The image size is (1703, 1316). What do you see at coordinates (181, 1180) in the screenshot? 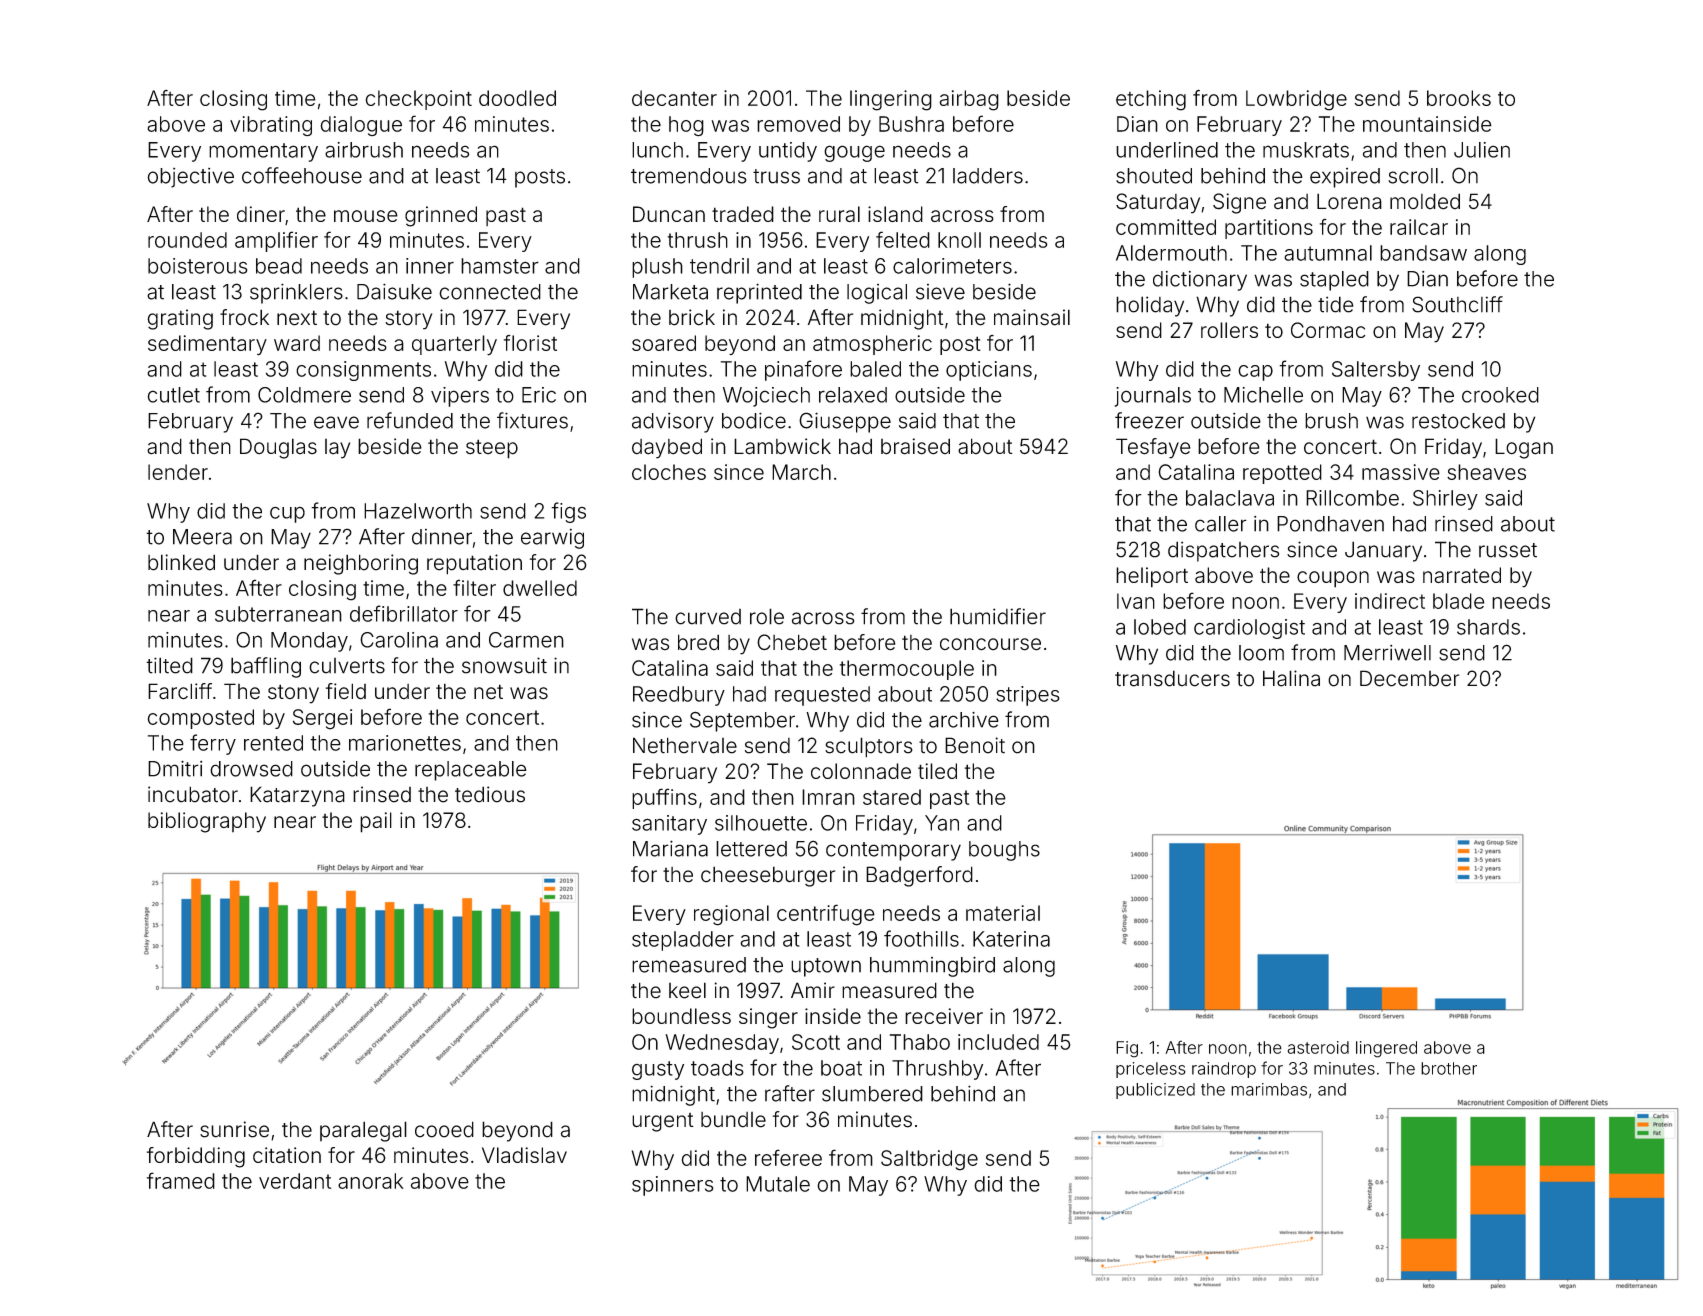
I see `framed` at bounding box center [181, 1180].
